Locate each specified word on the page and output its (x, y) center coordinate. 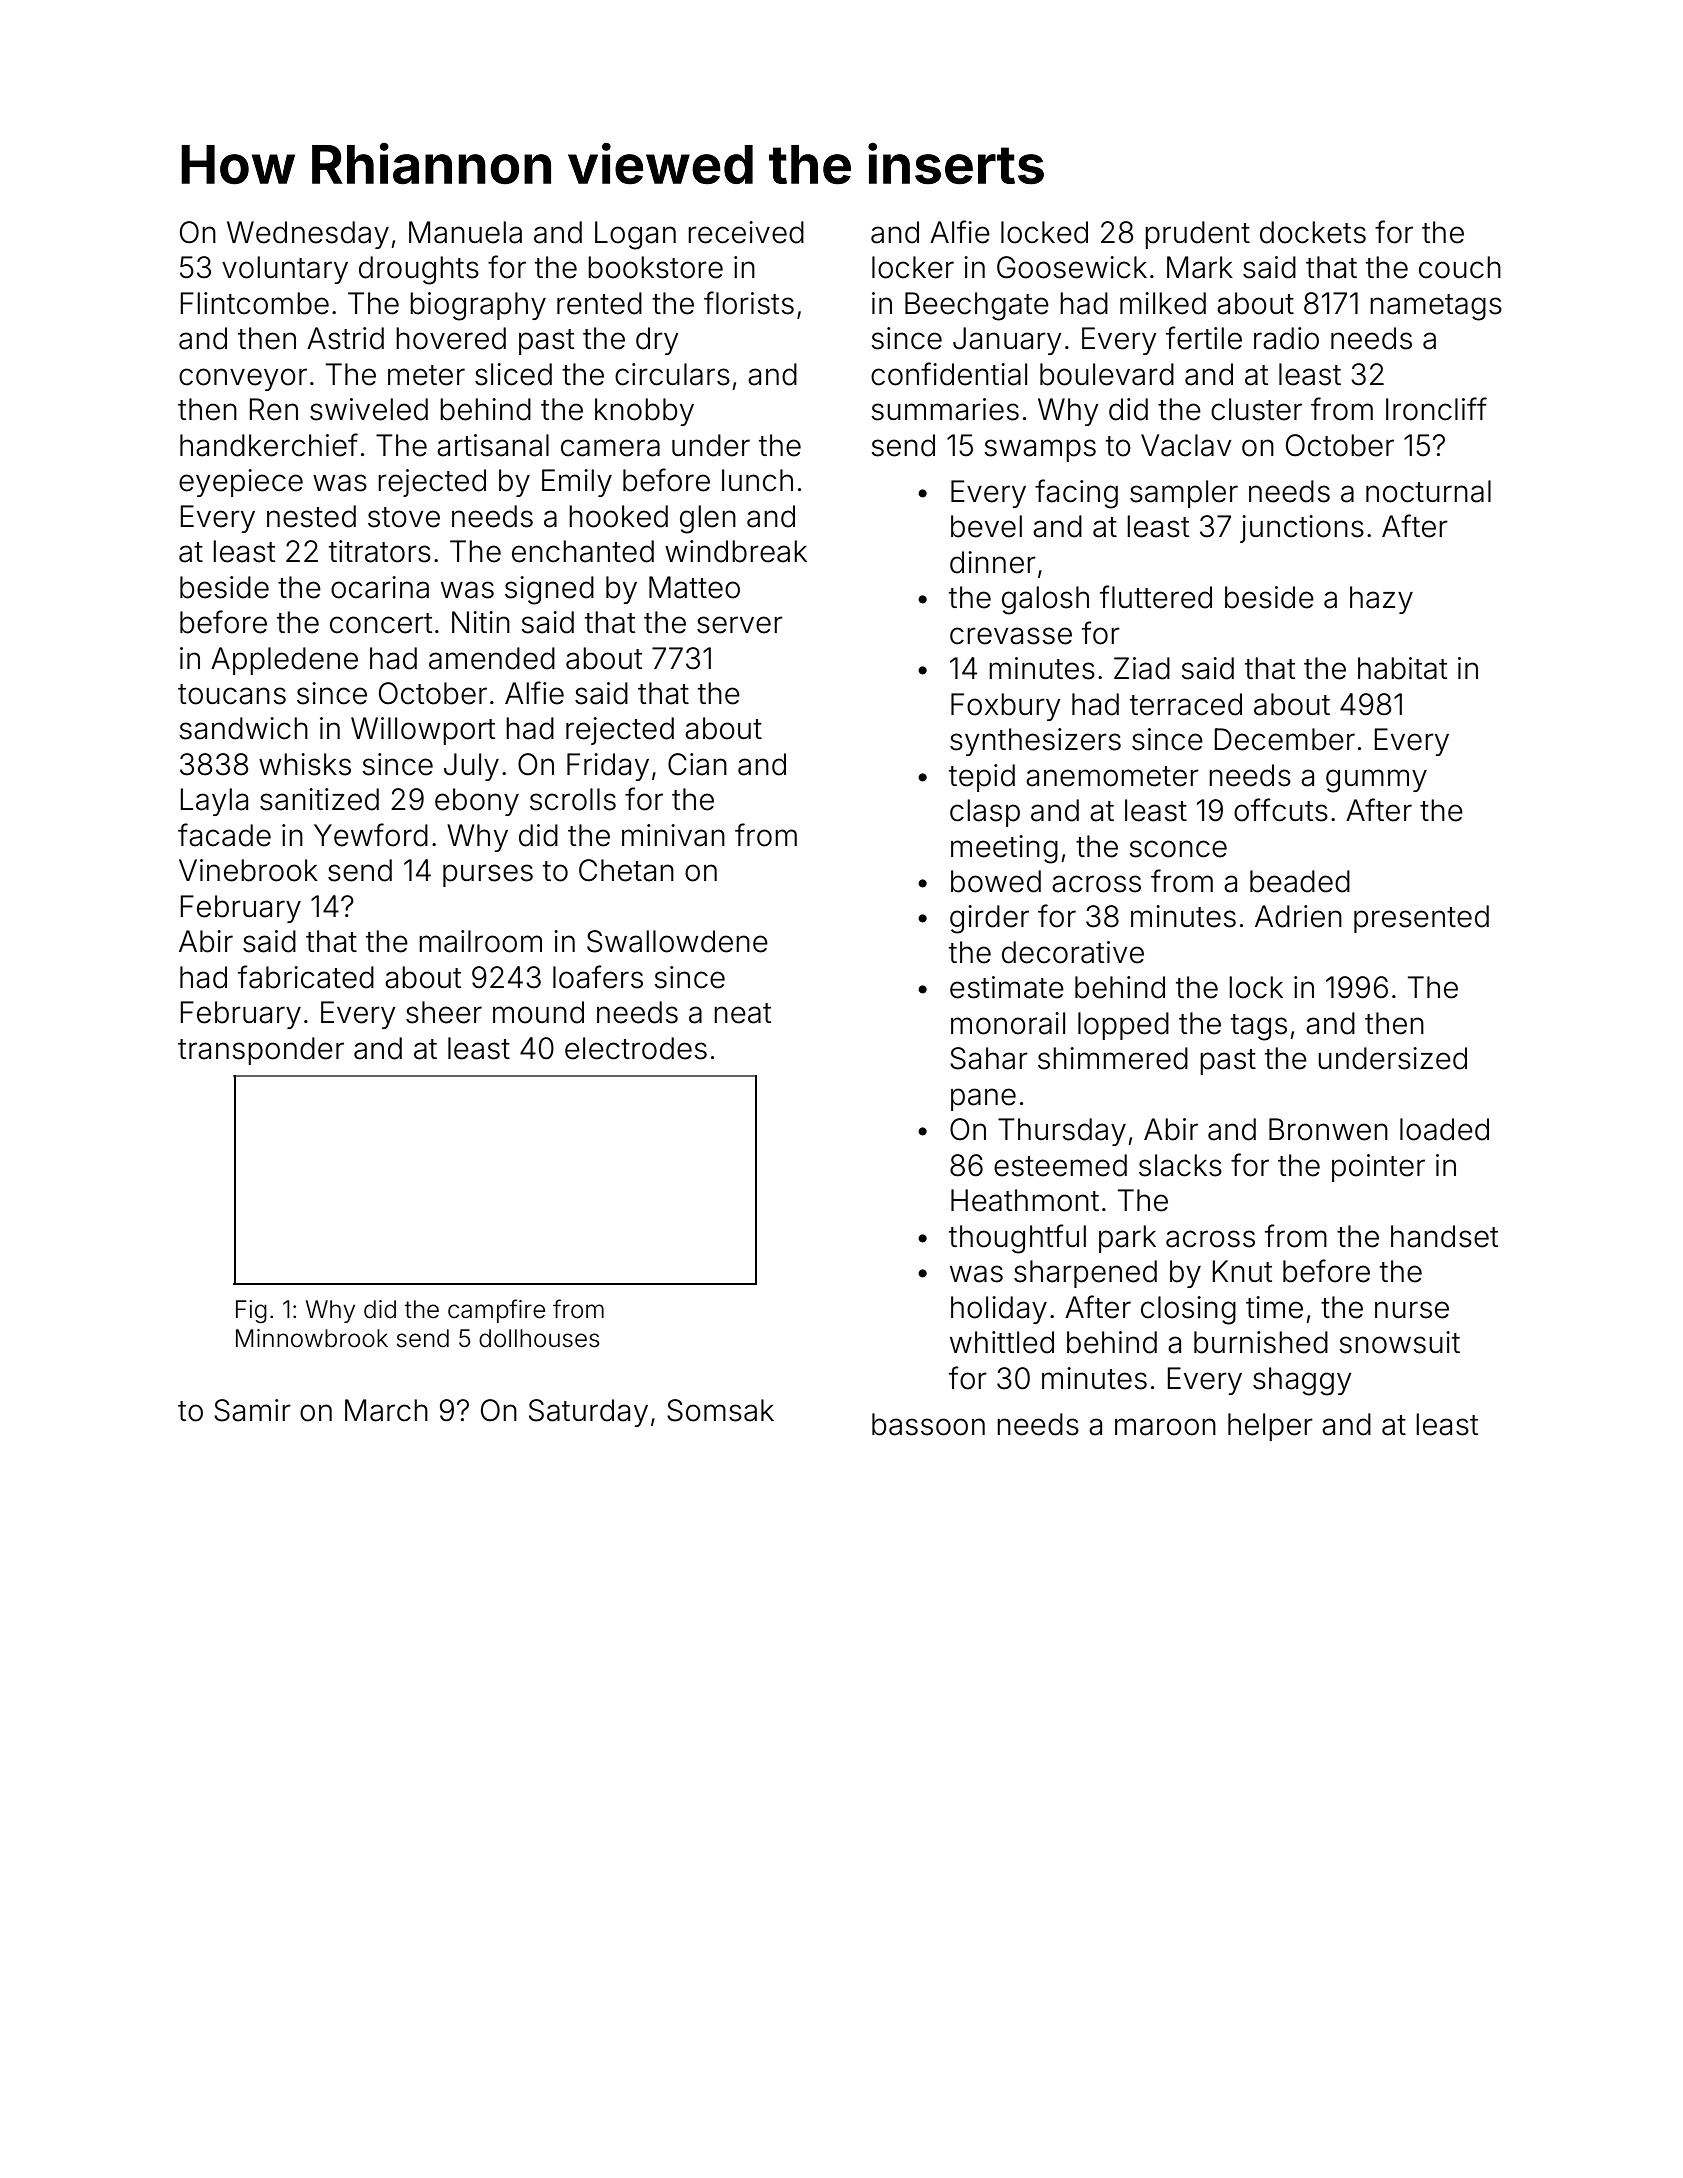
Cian (697, 764)
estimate (1007, 987)
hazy (1381, 600)
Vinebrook (248, 870)
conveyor (243, 379)
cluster (1256, 409)
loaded (1444, 1129)
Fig (251, 1311)
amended (492, 658)
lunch (757, 480)
